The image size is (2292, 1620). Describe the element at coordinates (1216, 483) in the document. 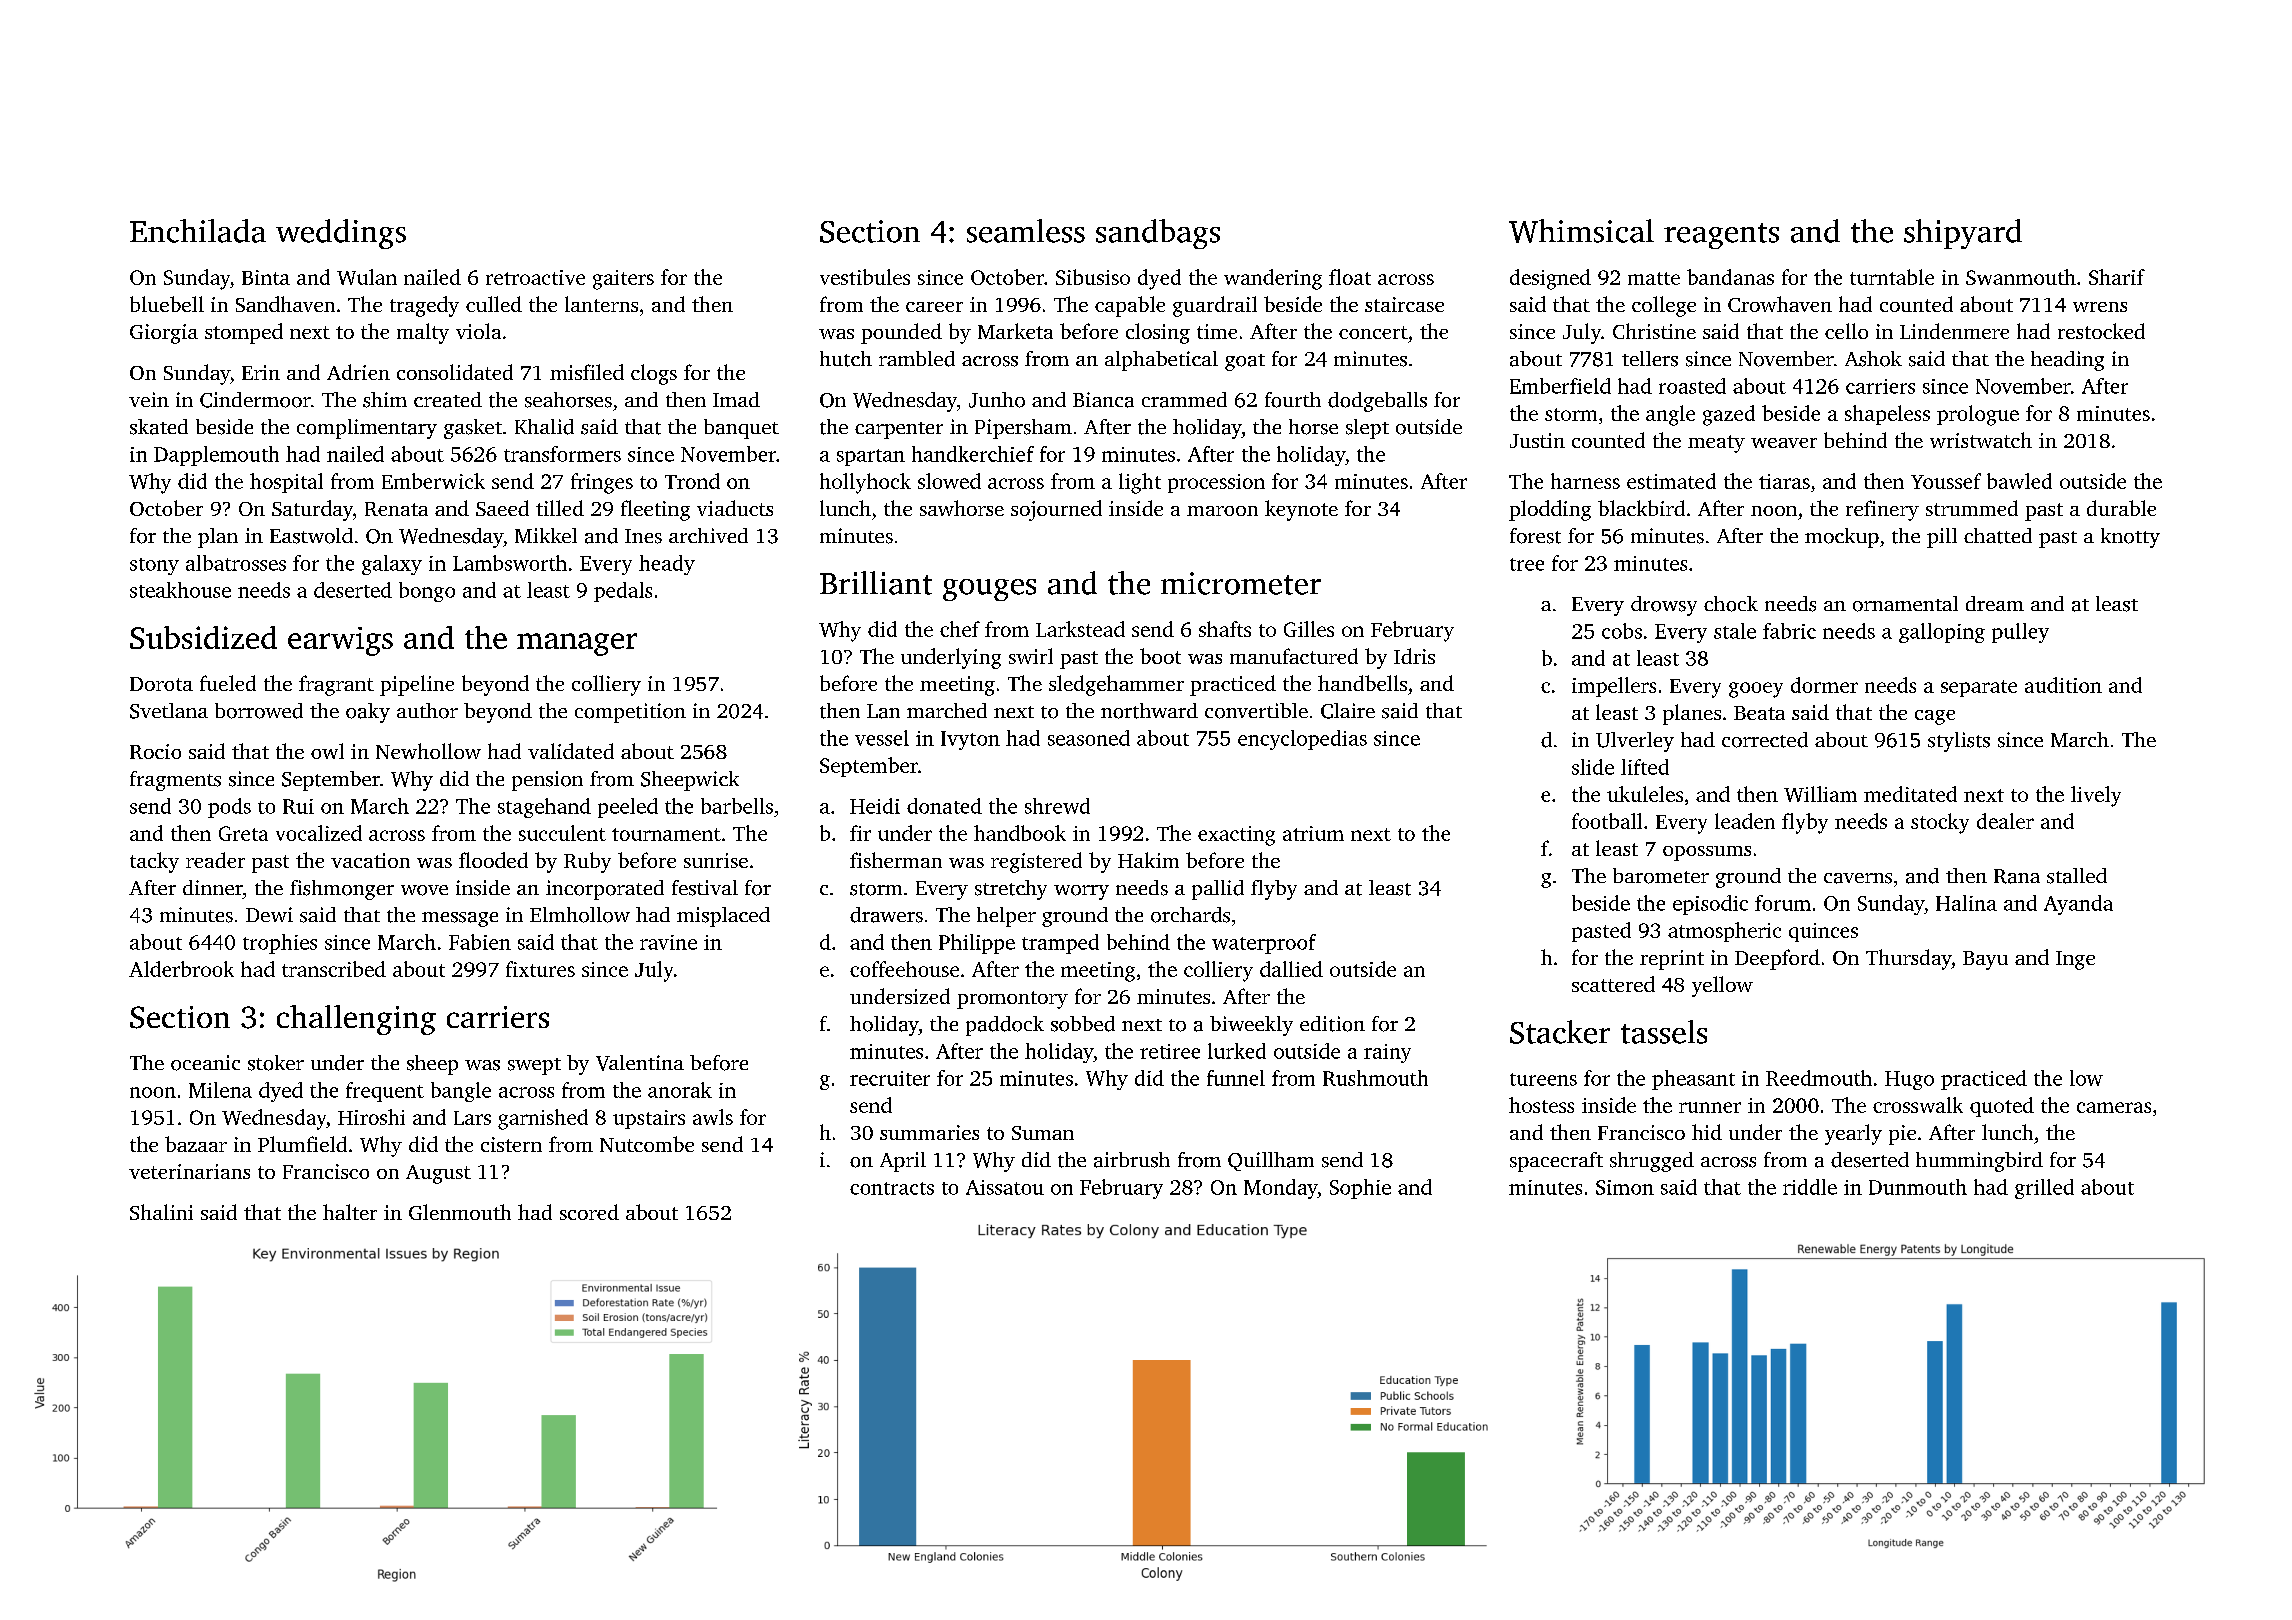

I see `procession` at that location.
